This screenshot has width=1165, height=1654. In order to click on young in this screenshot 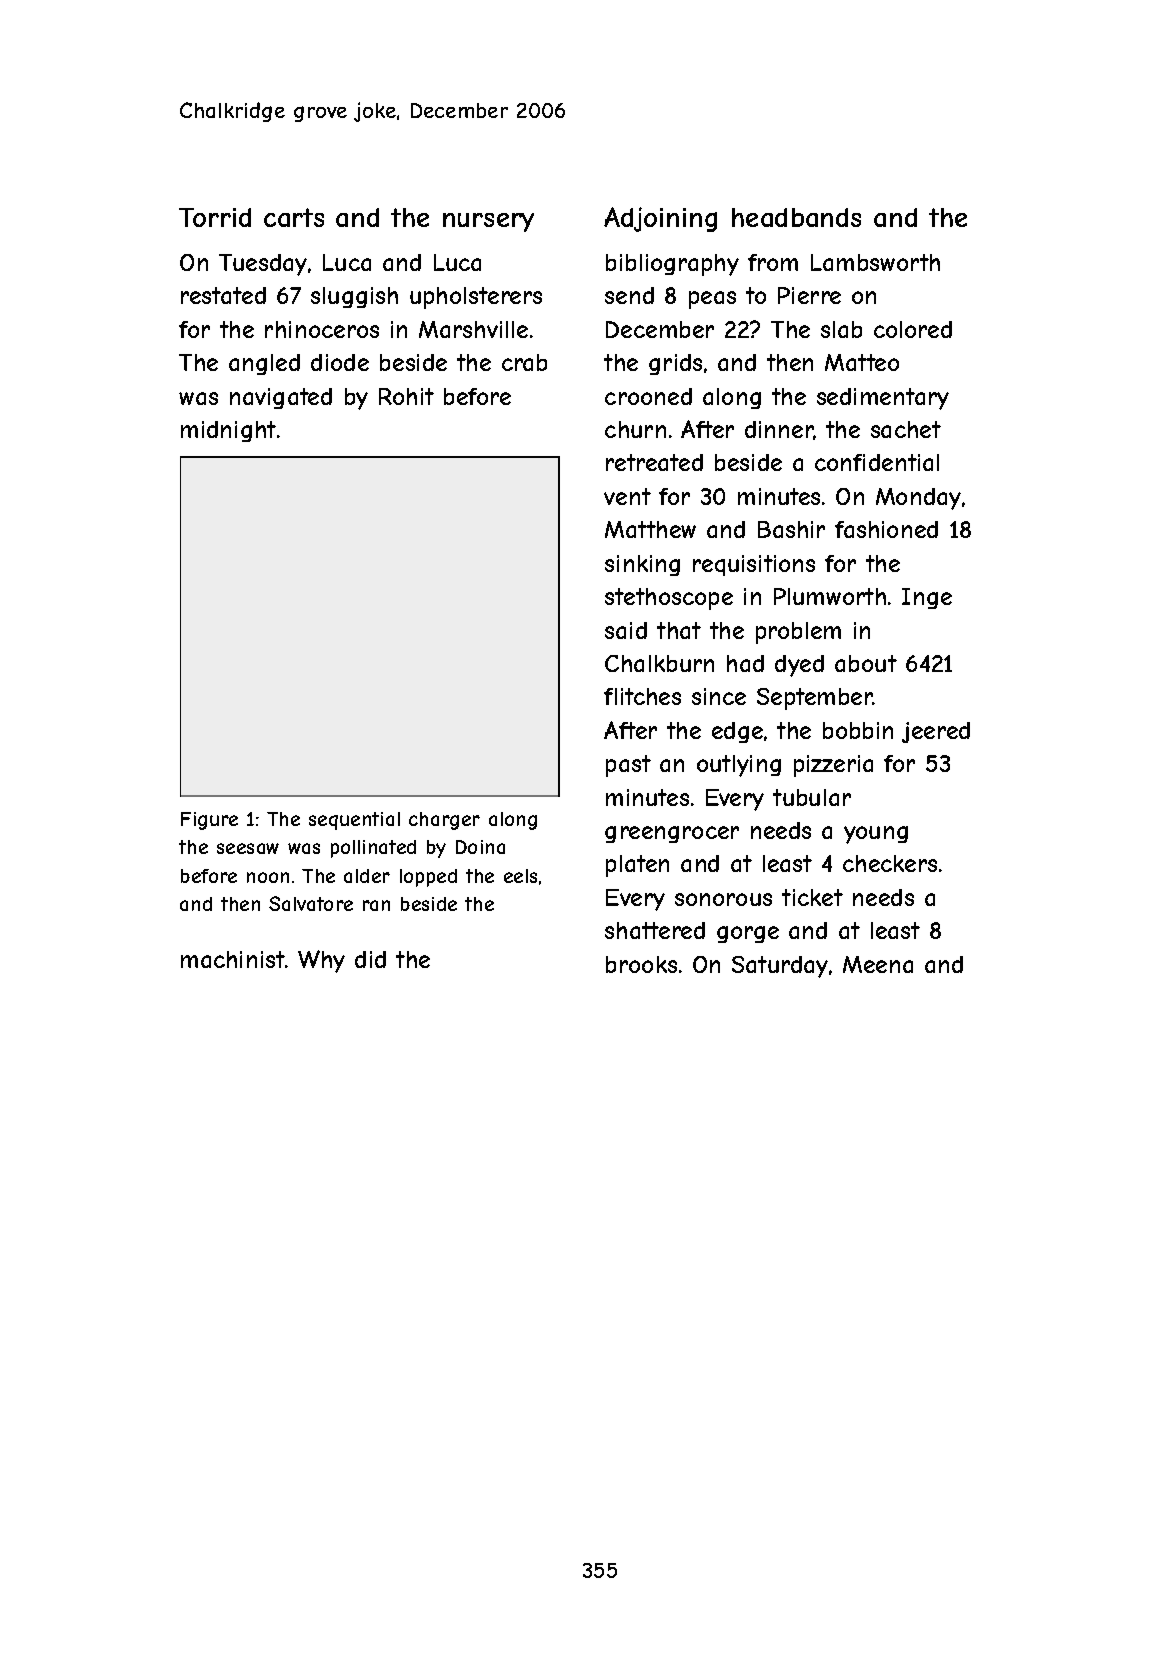, I will do `click(876, 835)`.
